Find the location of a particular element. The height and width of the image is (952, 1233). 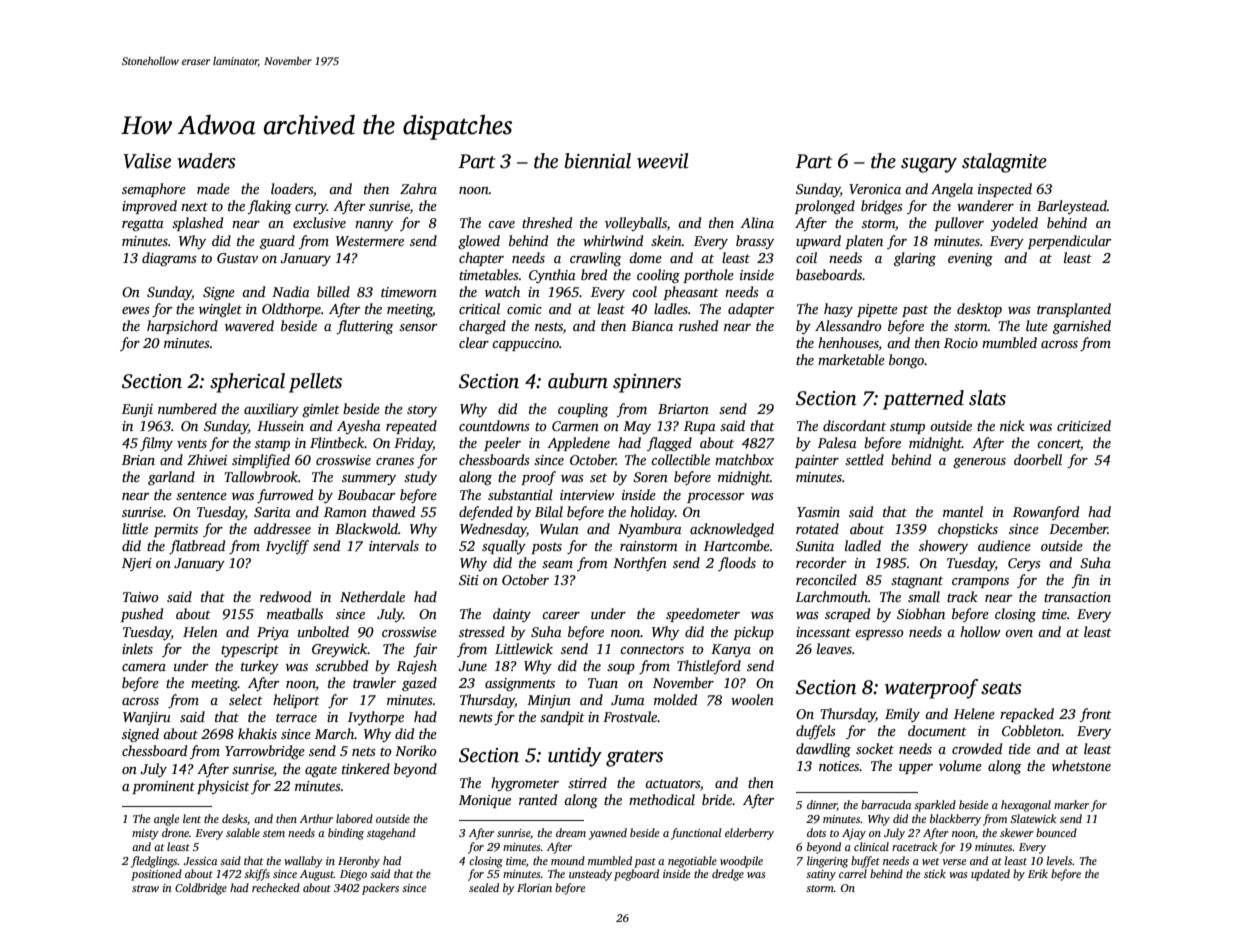

chapter is located at coordinates (481, 259).
